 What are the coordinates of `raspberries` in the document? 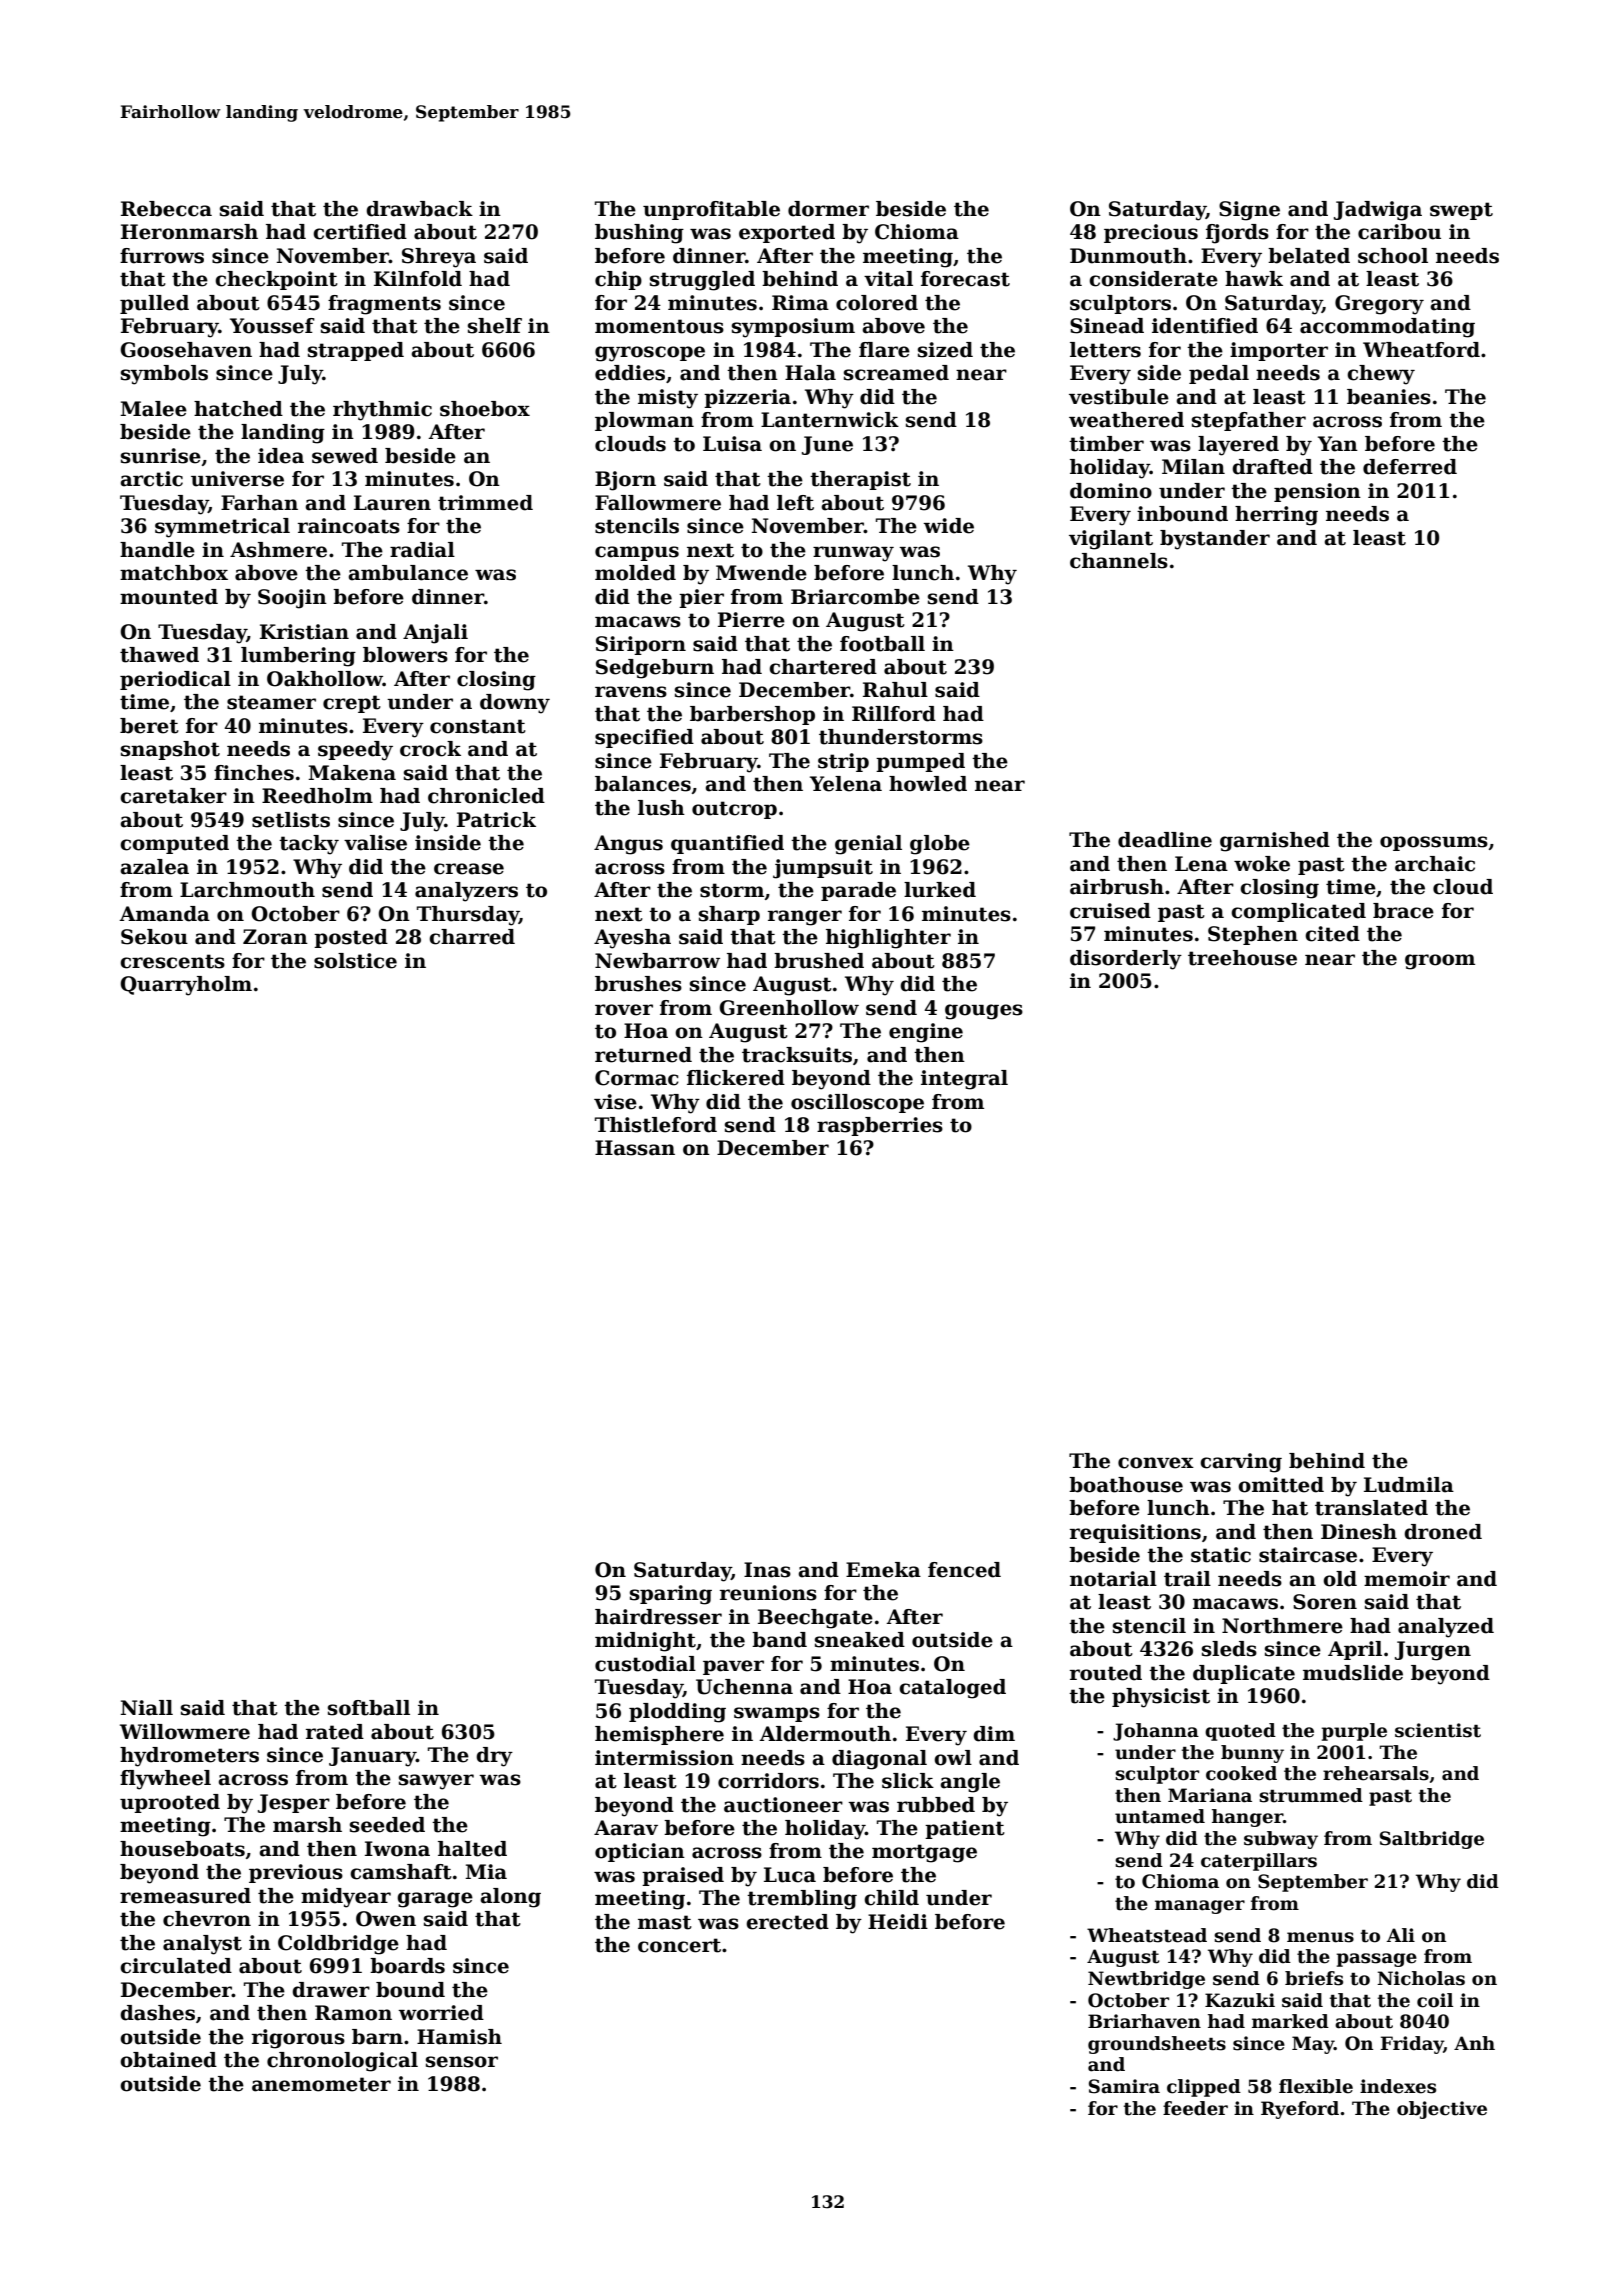 It's located at (880, 1126).
